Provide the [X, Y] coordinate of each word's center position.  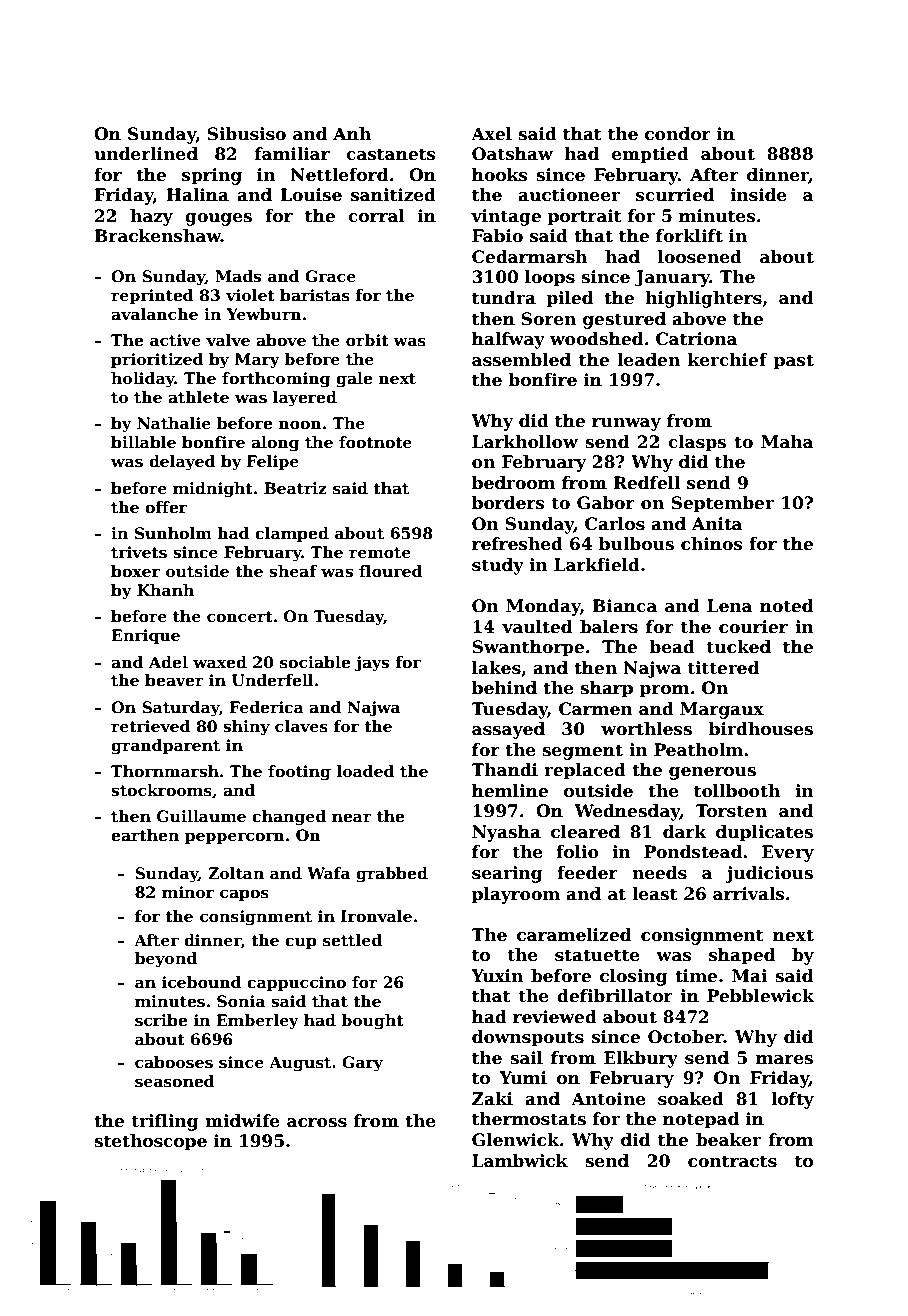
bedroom [514, 483]
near [352, 817]
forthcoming [276, 380]
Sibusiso [246, 134]
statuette [597, 955]
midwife [242, 1121]
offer [166, 507]
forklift [689, 236]
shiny [246, 728]
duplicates [764, 833]
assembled [521, 360]
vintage [506, 217]
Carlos [615, 524]
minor [188, 892]
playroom [516, 895]
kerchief [728, 360]
